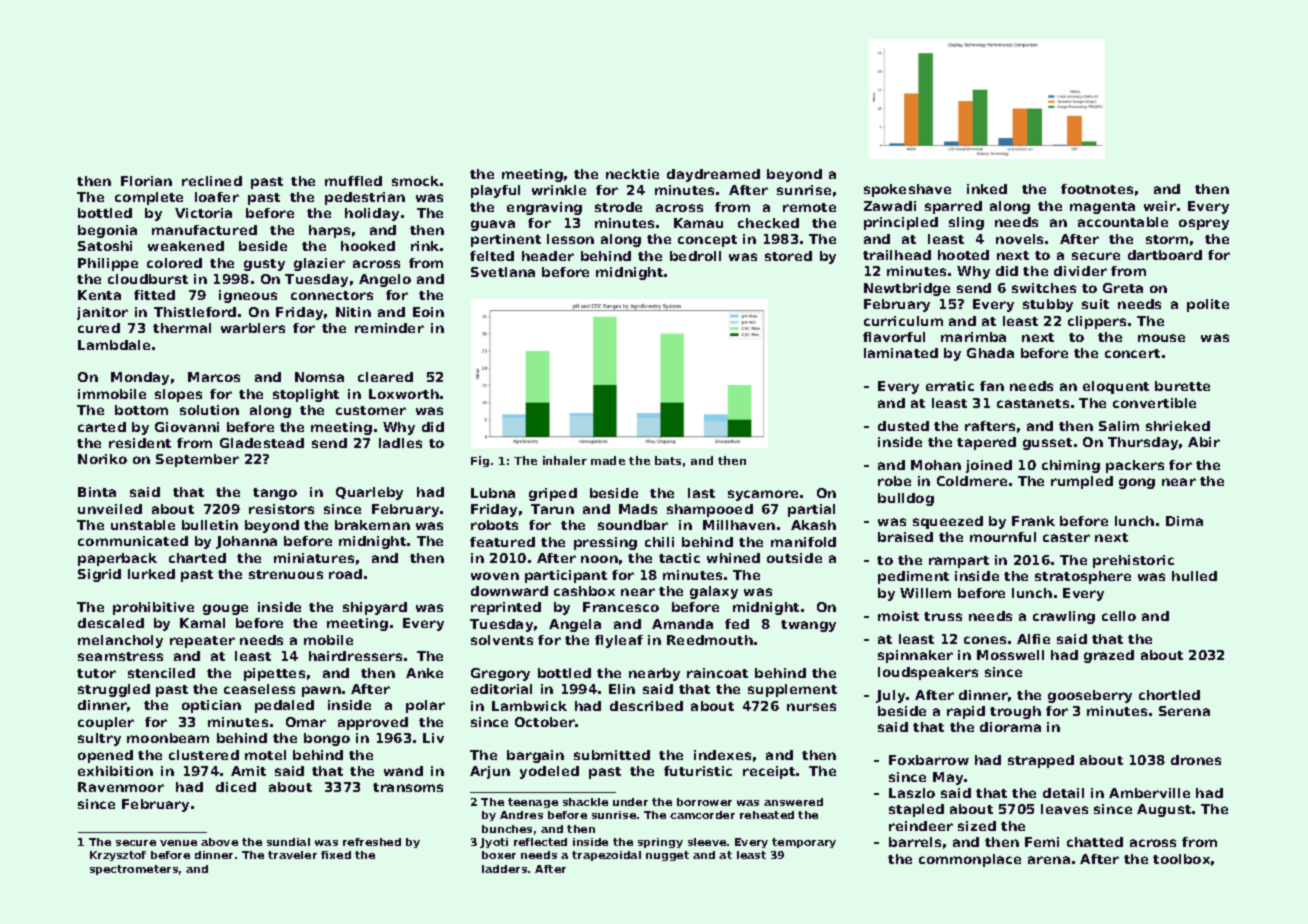 Image resolution: width=1308 pixels, height=924 pixels. Describe the element at coordinates (606, 856) in the screenshot. I see `trapezoidal` at that location.
